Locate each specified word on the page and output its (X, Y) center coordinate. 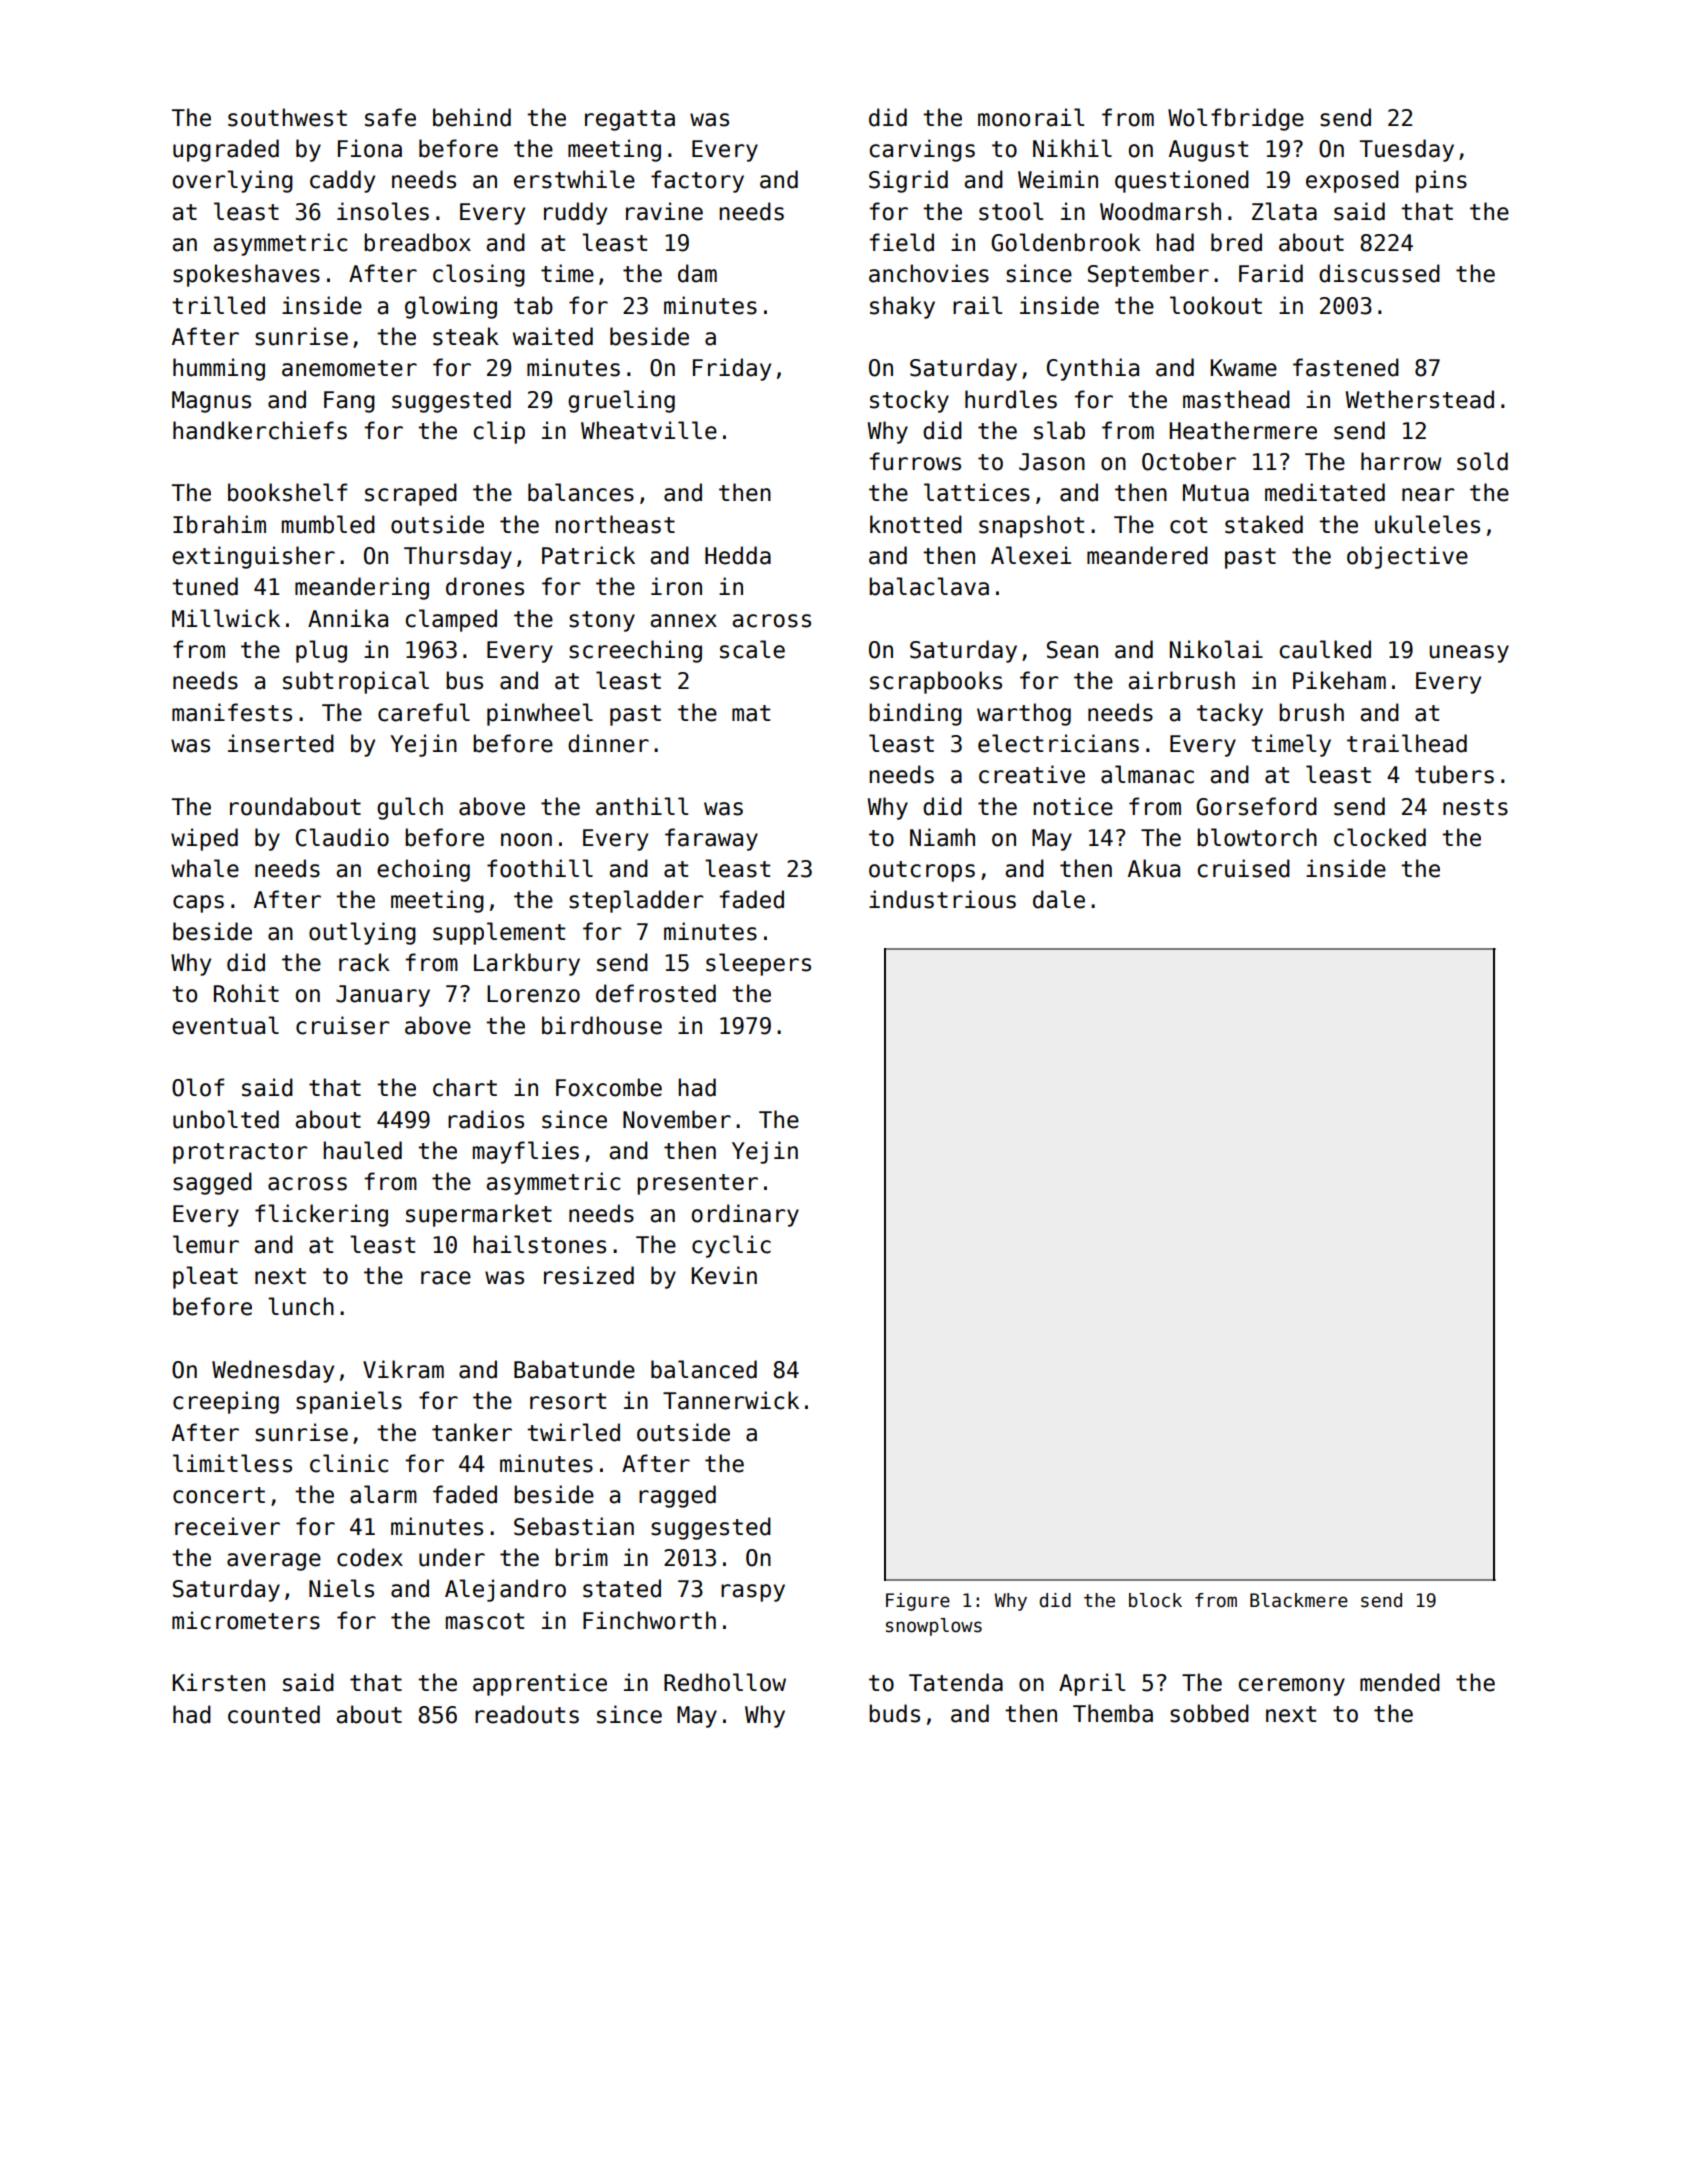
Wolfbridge (1236, 119)
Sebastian (574, 1526)
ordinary (745, 1215)
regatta (630, 120)
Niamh (942, 837)
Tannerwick (731, 1400)
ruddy (575, 213)
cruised (1243, 868)
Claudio (342, 837)
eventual (225, 1025)
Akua (1154, 868)
